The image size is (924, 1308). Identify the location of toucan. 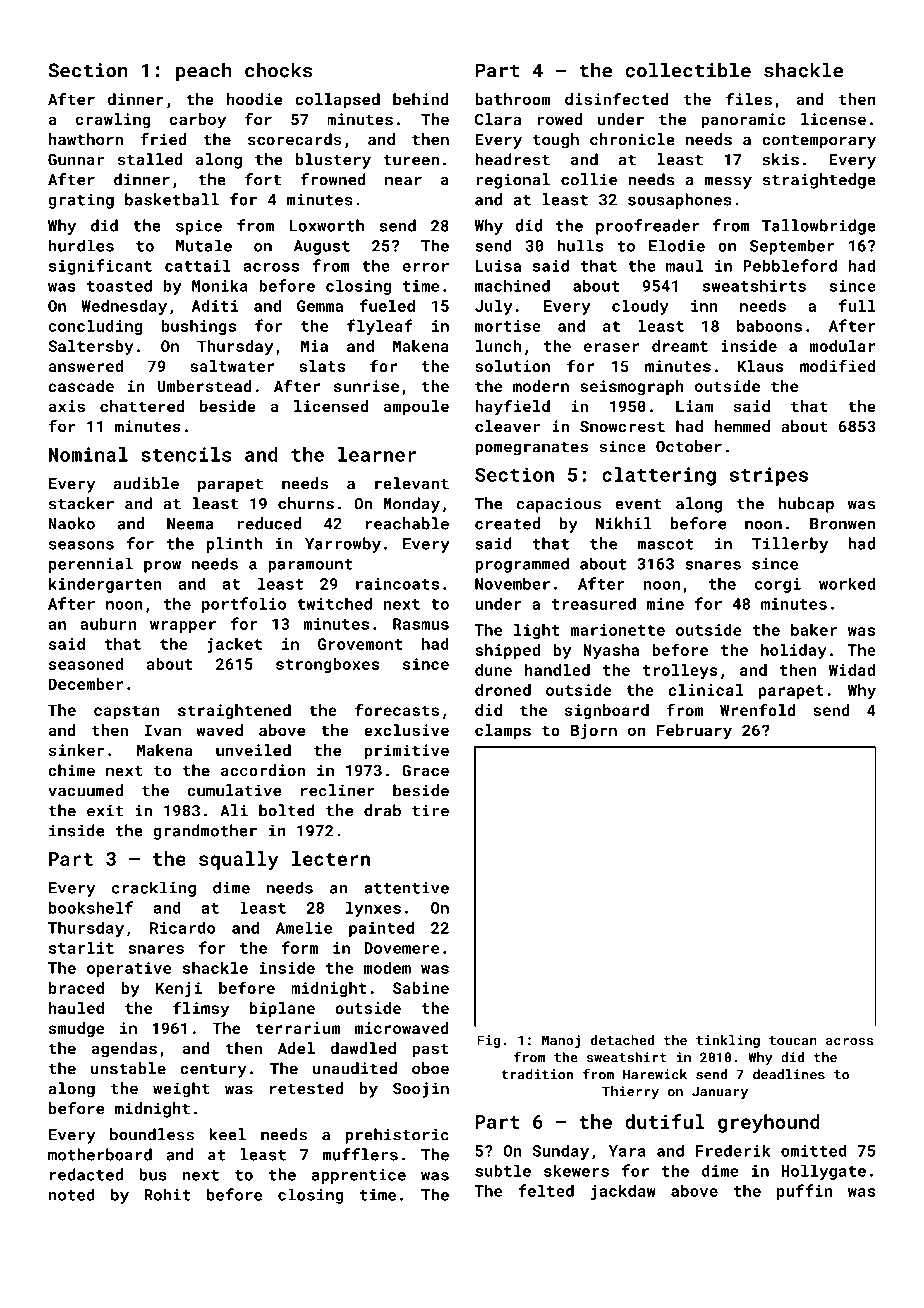
(793, 1040).
